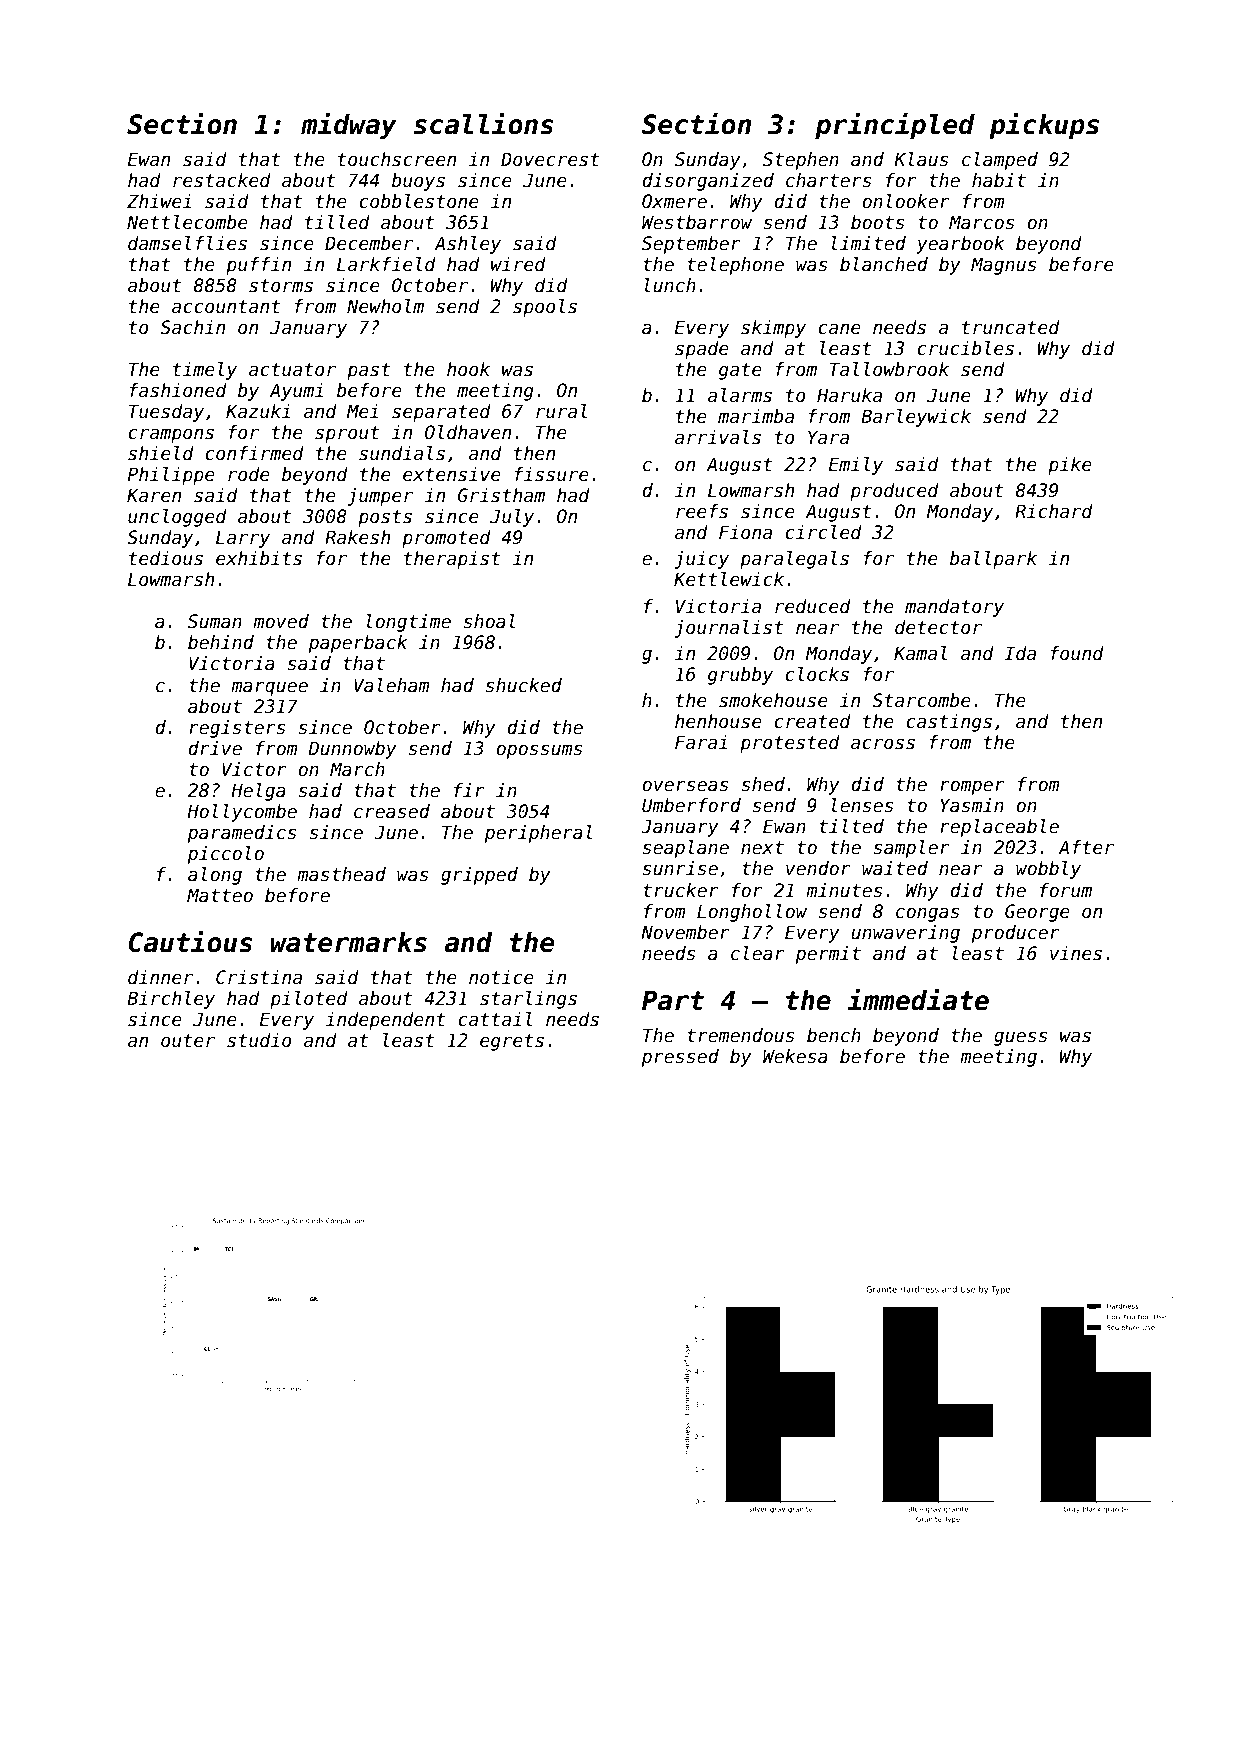 Image resolution: width=1243 pixels, height=1759 pixels. What do you see at coordinates (222, 180) in the screenshot?
I see `restacked` at bounding box center [222, 180].
